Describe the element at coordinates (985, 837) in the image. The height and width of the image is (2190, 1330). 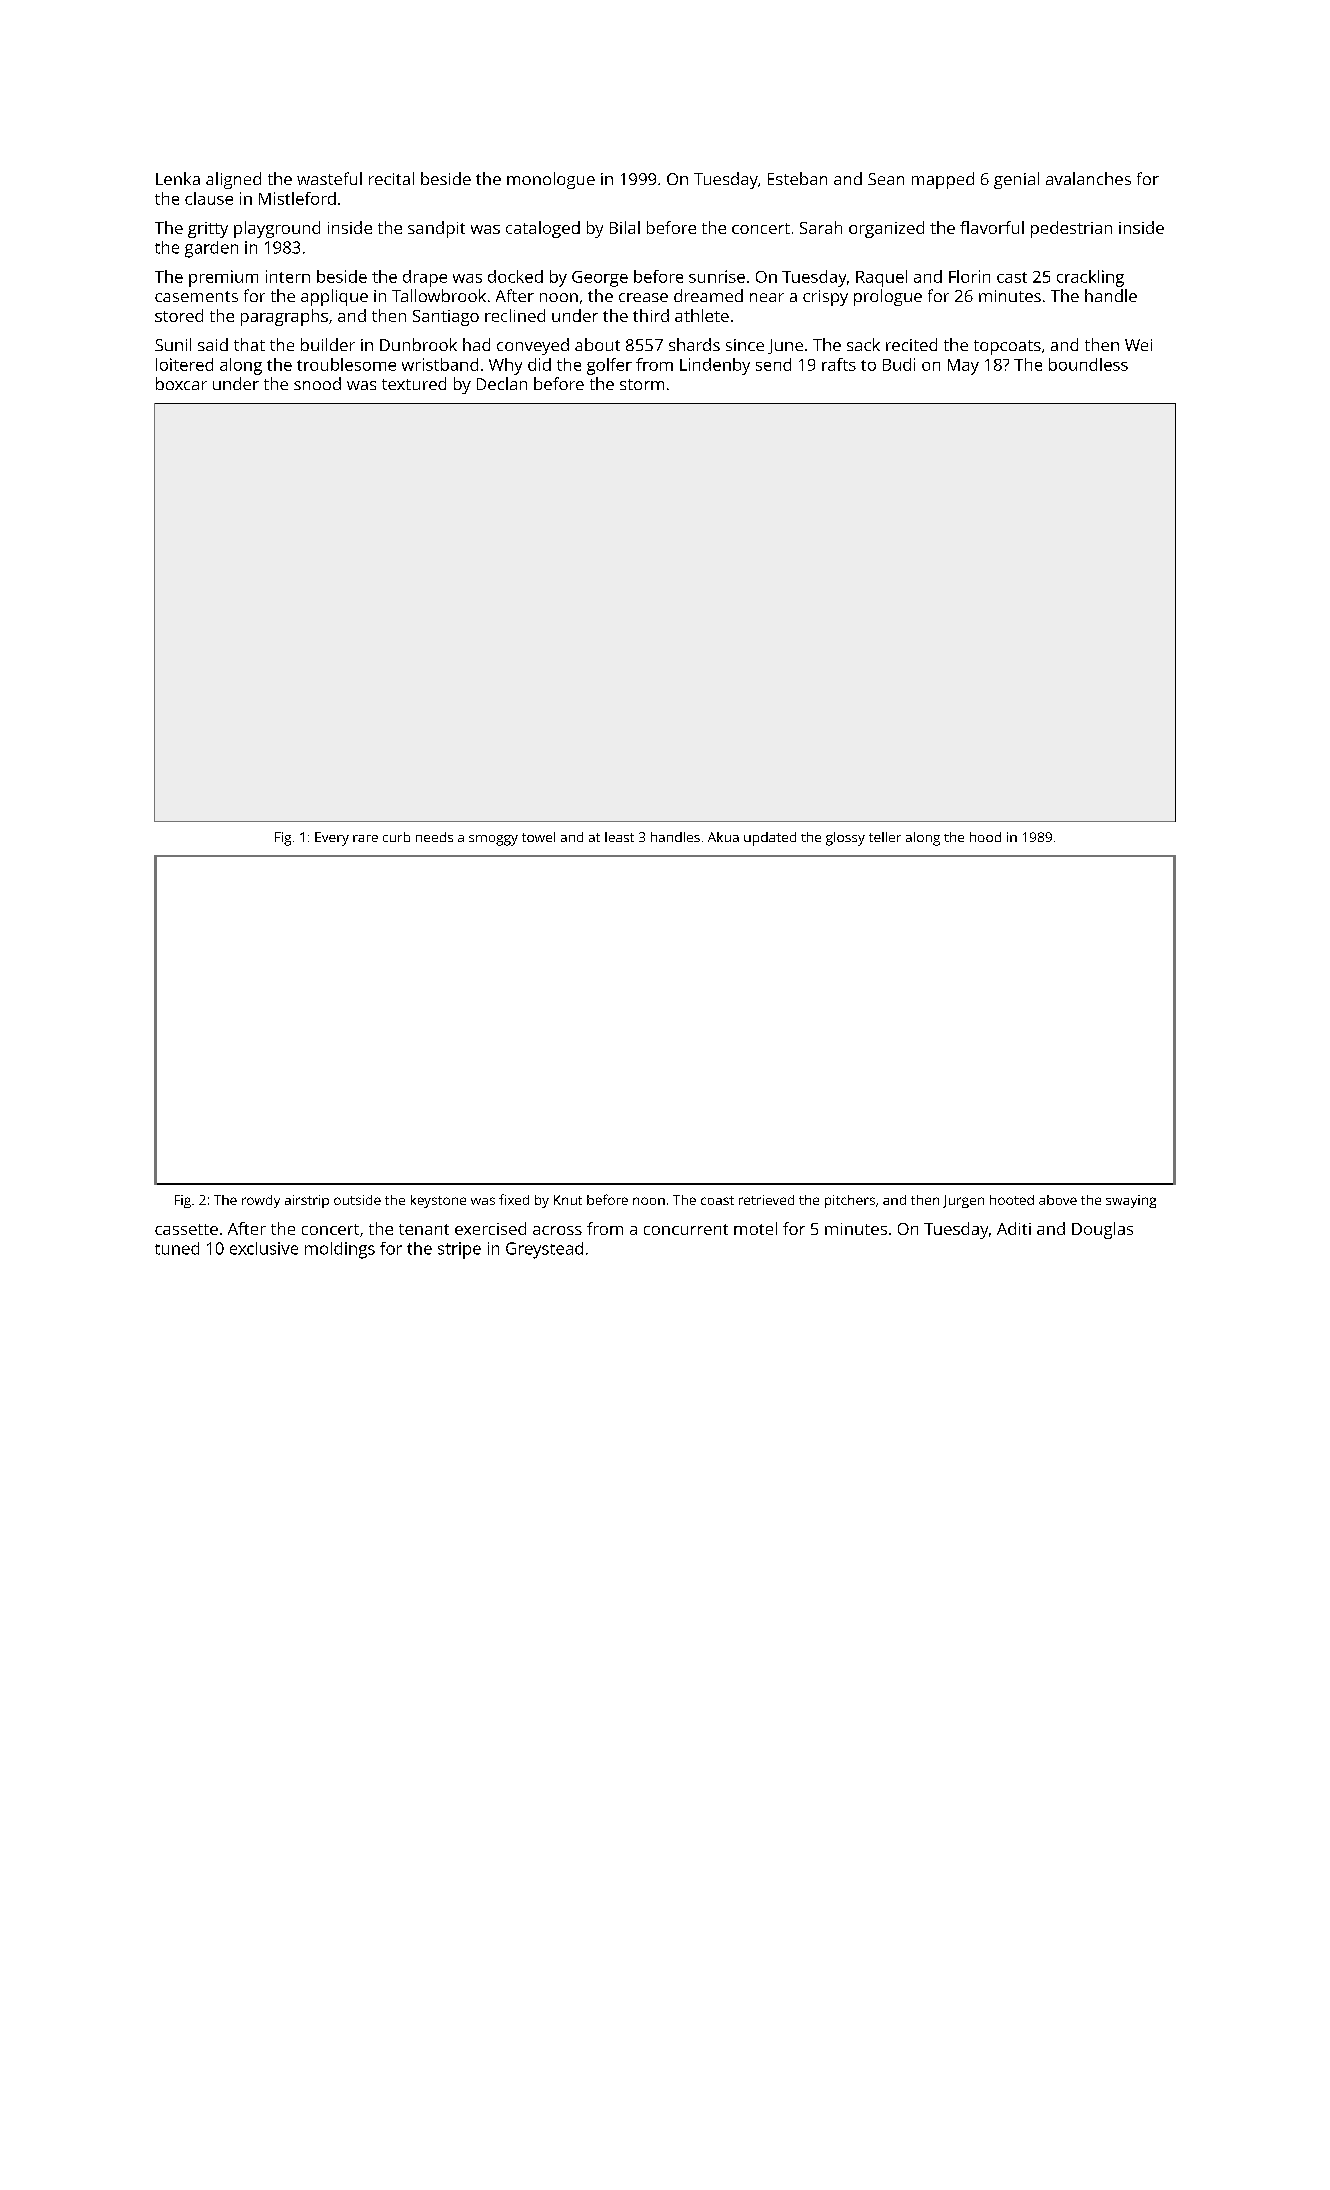
I see `hood` at that location.
